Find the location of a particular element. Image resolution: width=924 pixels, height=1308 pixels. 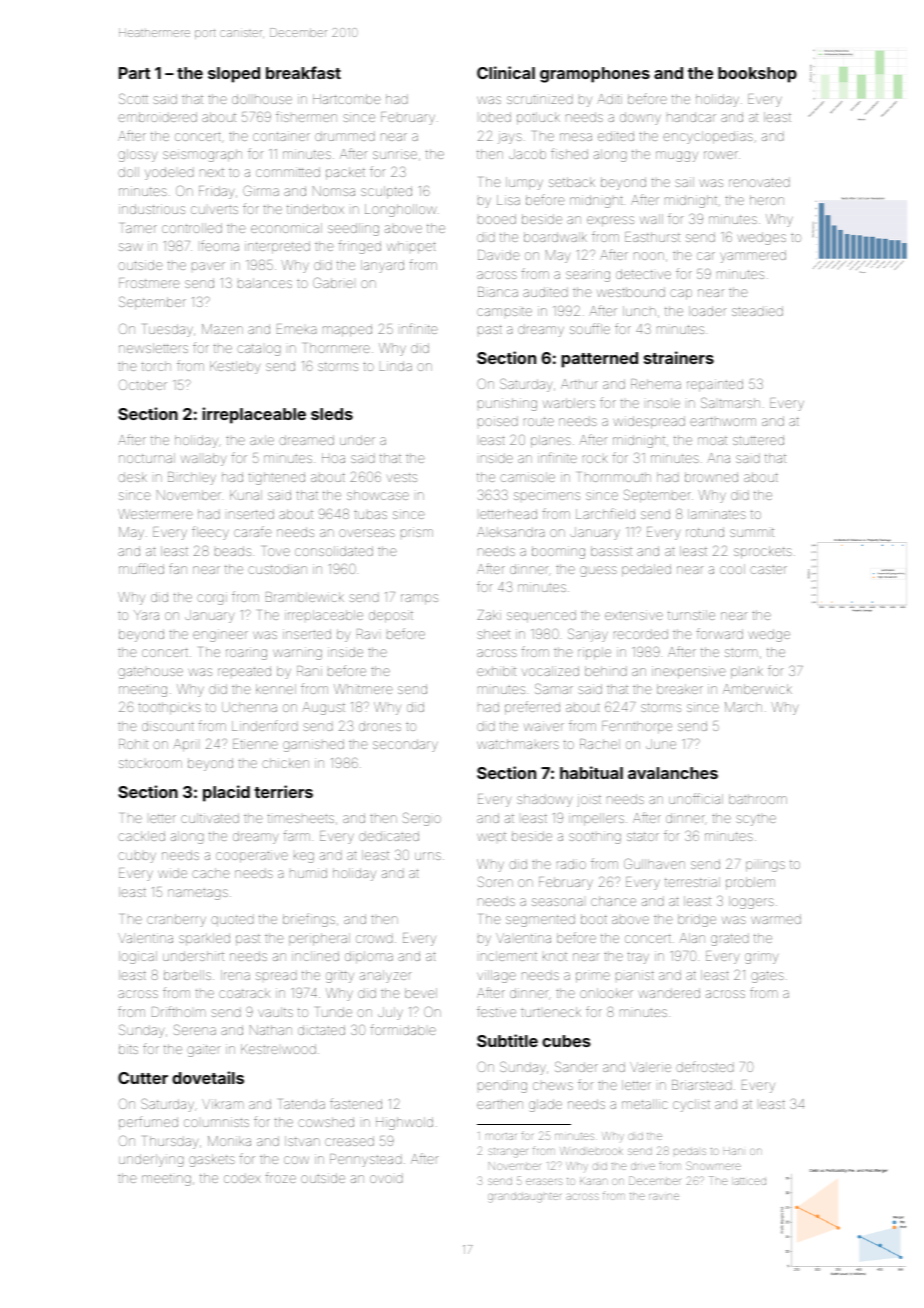

gaskets is located at coordinates (212, 1160).
